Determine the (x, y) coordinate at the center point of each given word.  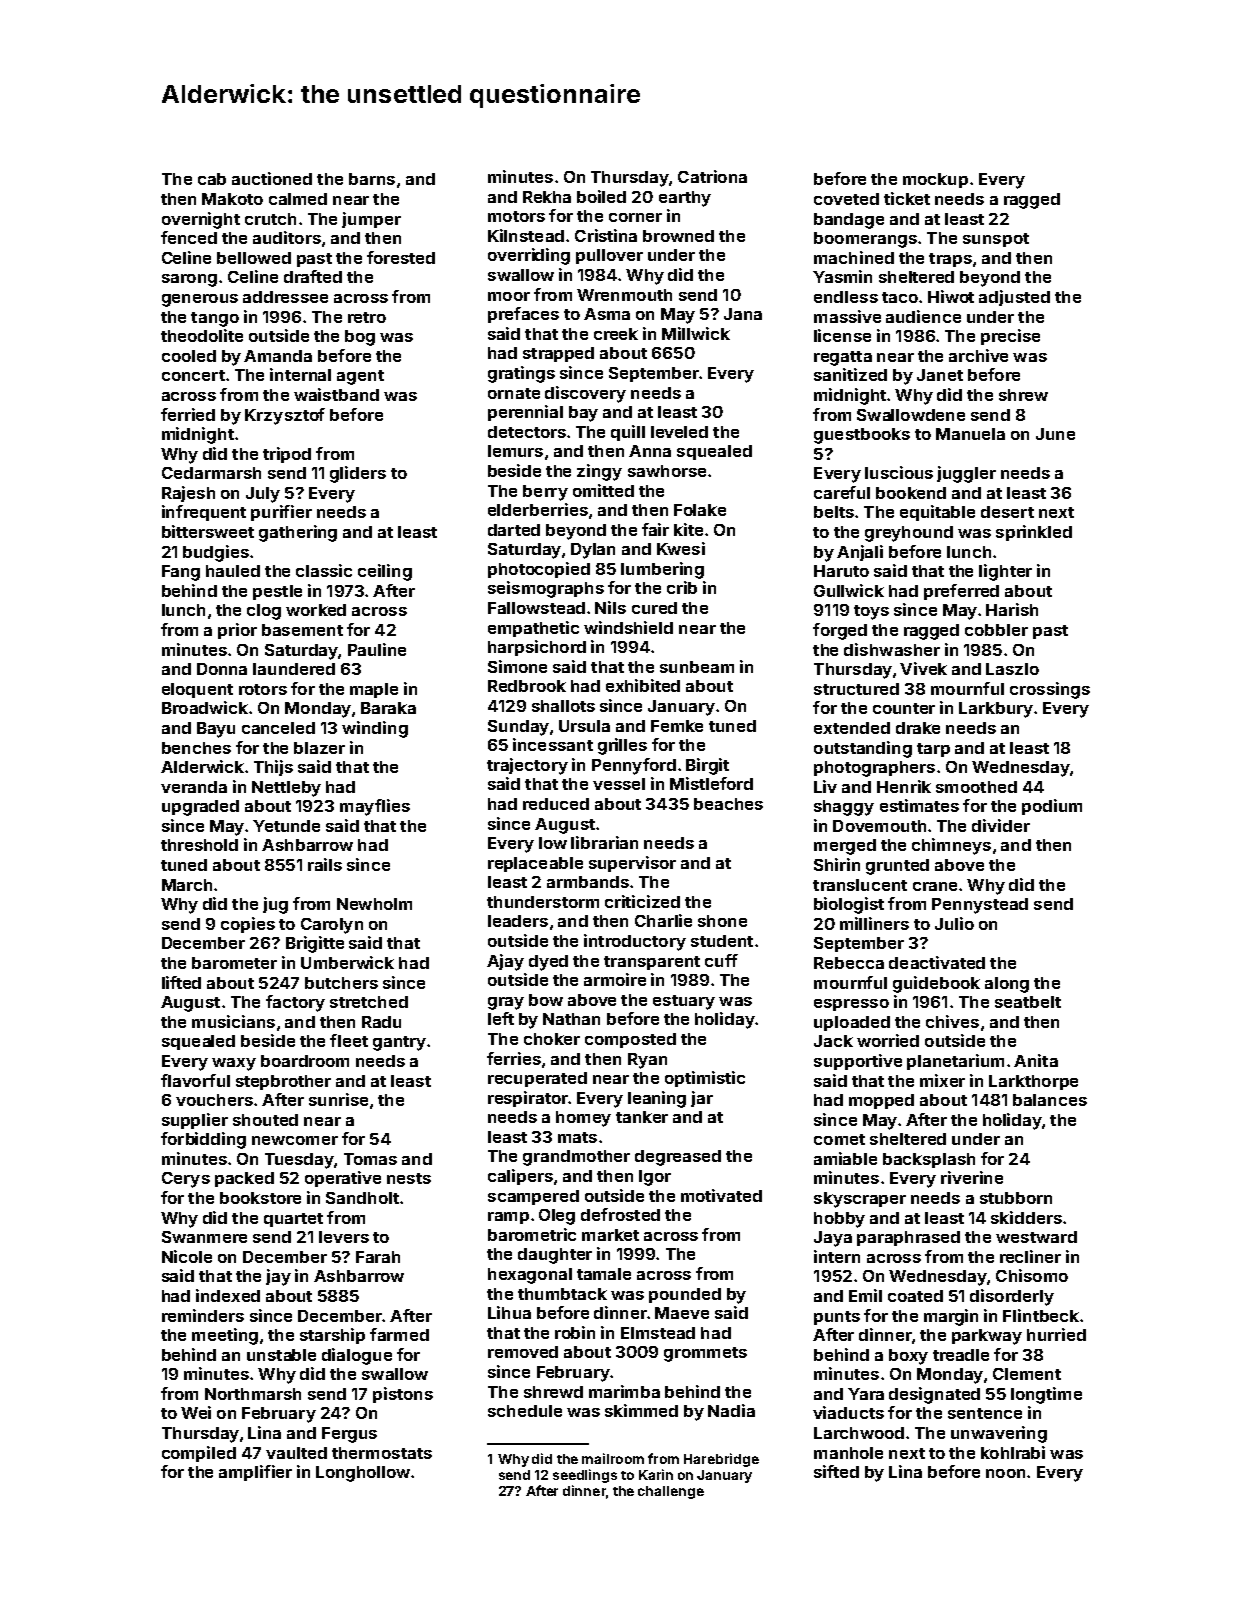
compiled (199, 1454)
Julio (954, 923)
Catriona (712, 176)
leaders (518, 921)
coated (915, 1296)
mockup (935, 180)
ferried (188, 414)
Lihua (509, 1312)
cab (212, 179)
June (1055, 434)
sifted (836, 1471)
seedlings (585, 1476)
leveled (679, 432)
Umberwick (347, 962)
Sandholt (362, 1198)
